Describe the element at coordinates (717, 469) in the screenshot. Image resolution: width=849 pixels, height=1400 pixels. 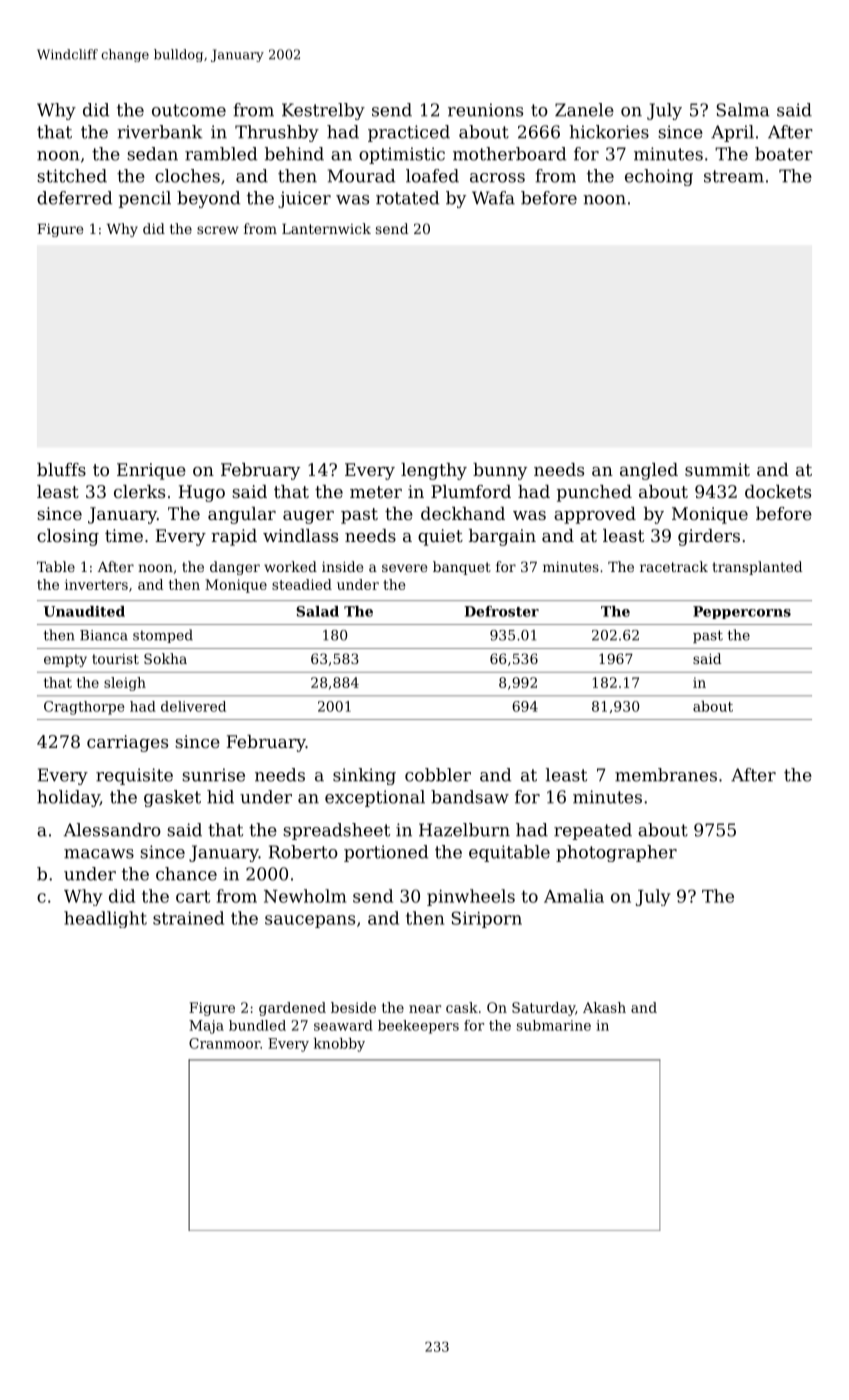
I see `summit` at that location.
